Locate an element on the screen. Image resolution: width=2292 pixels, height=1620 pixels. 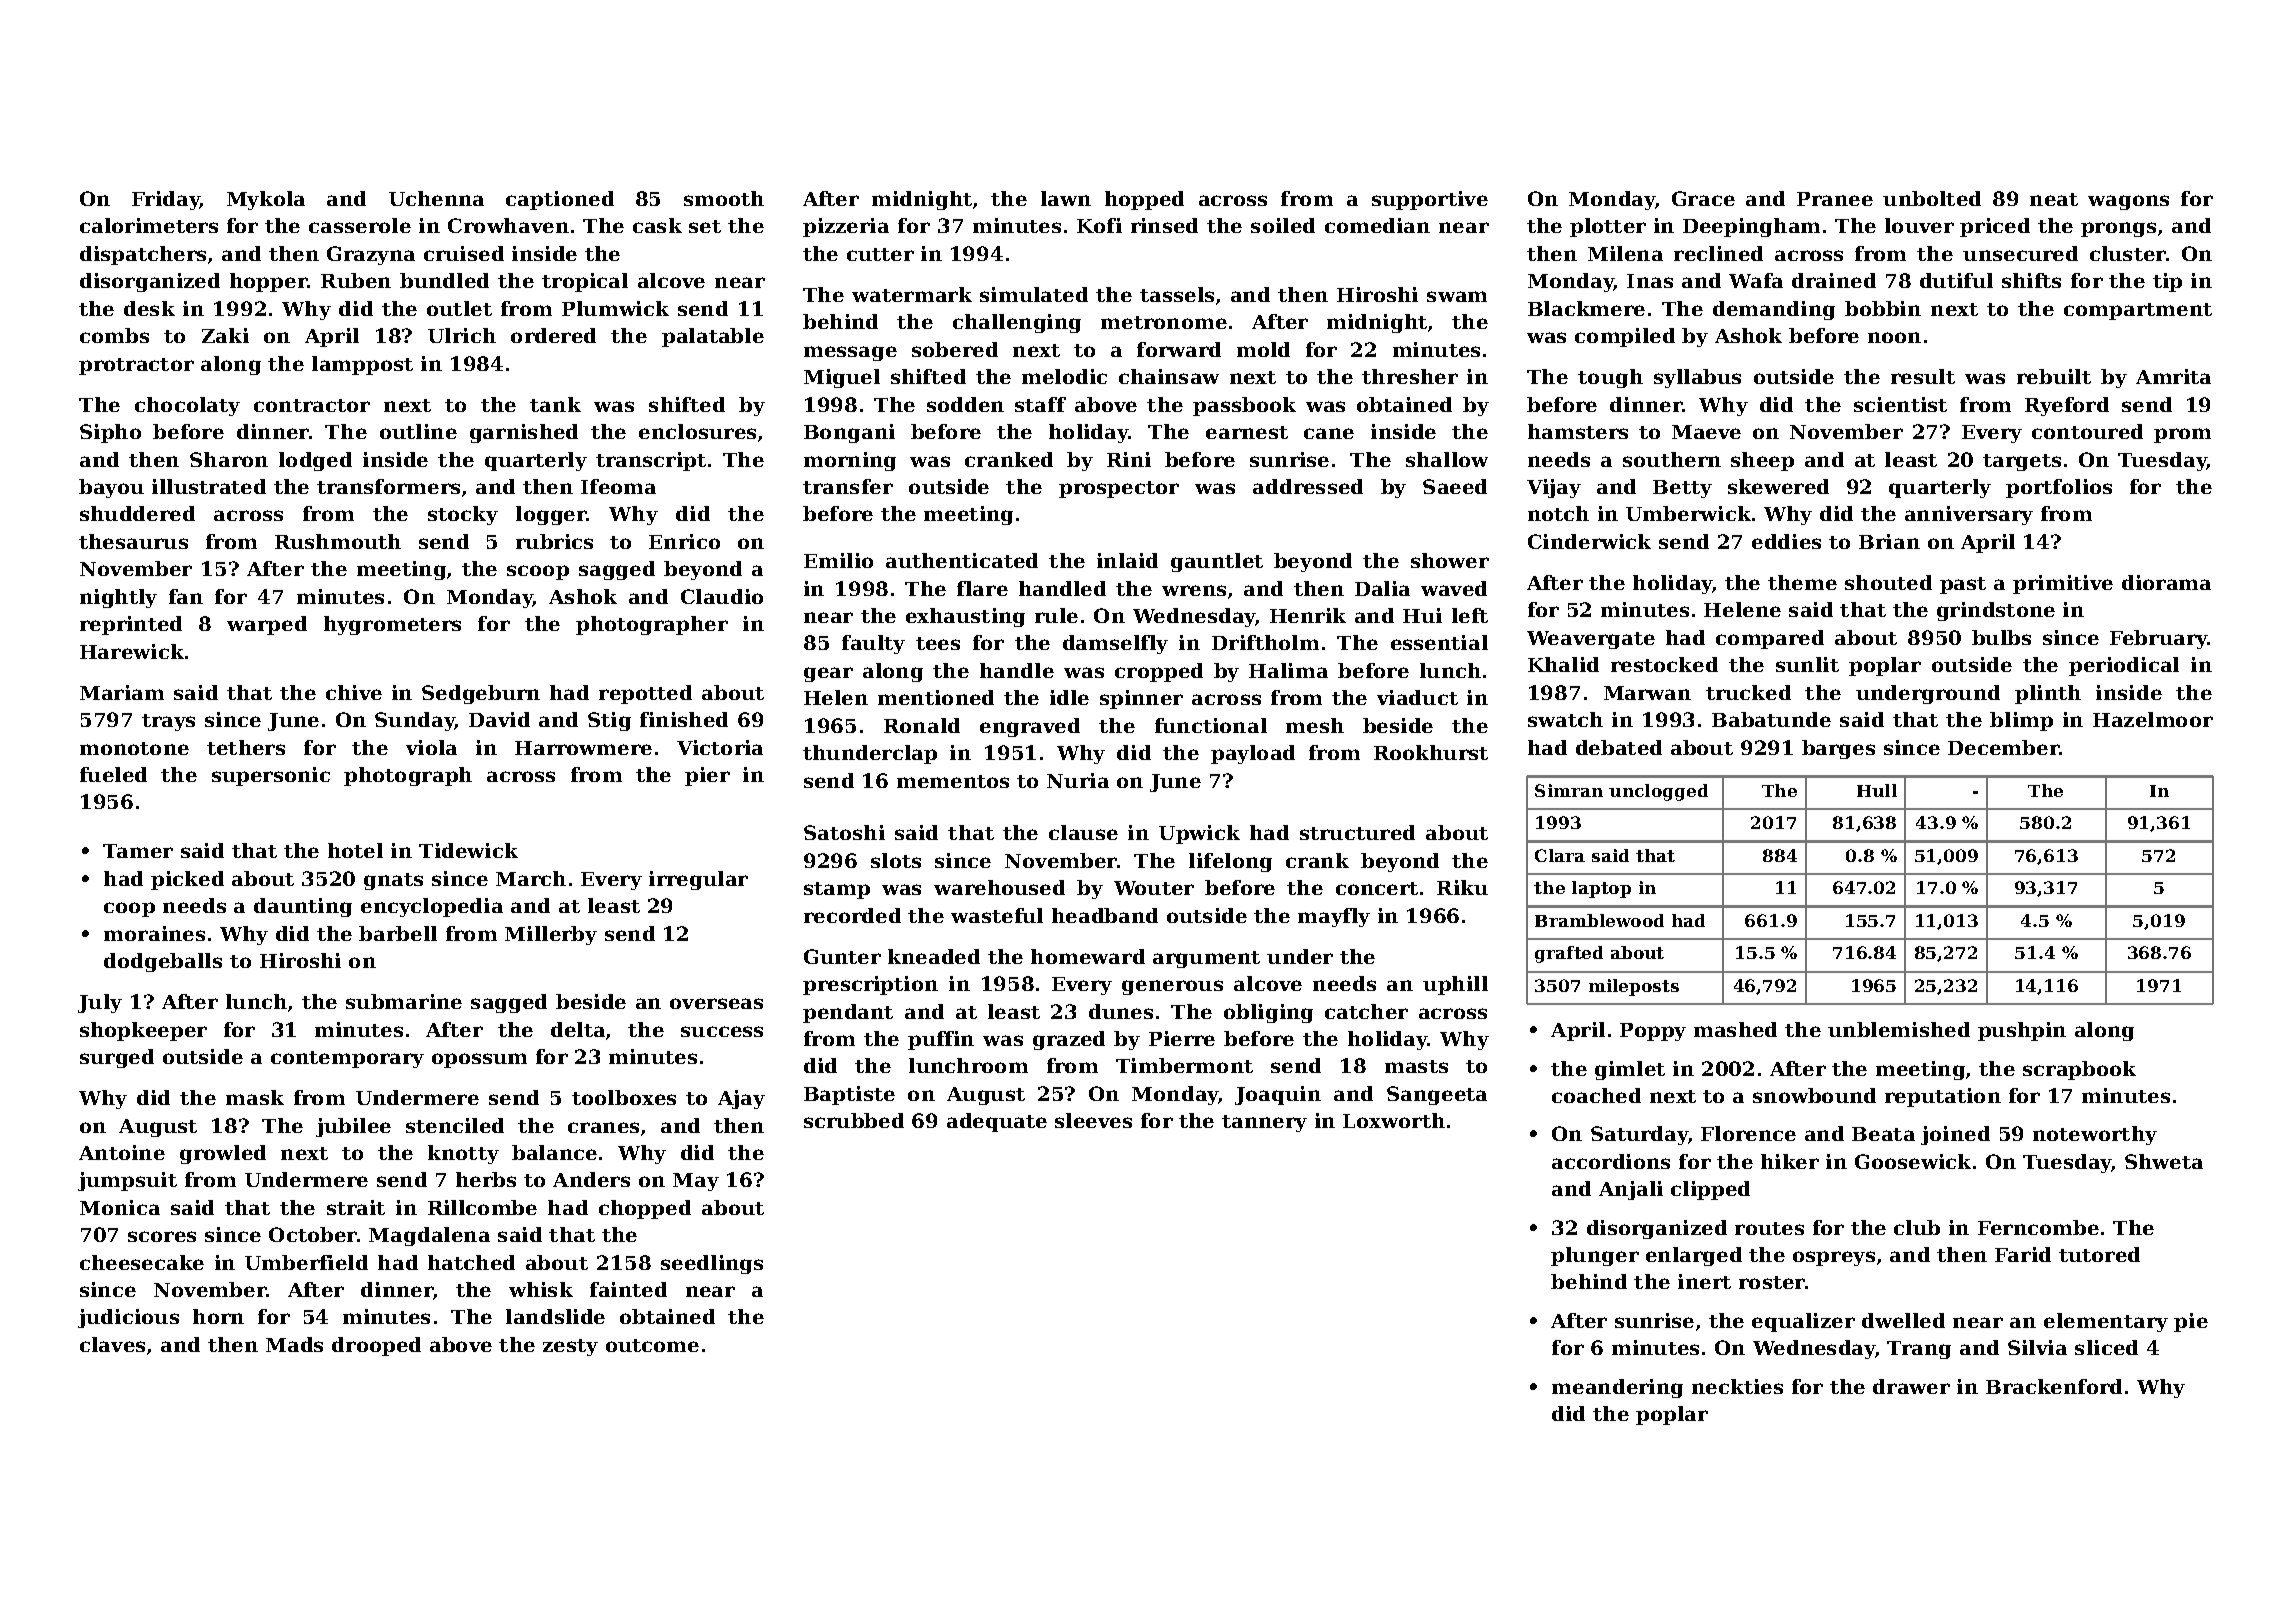
transformers is located at coordinates (388, 486).
